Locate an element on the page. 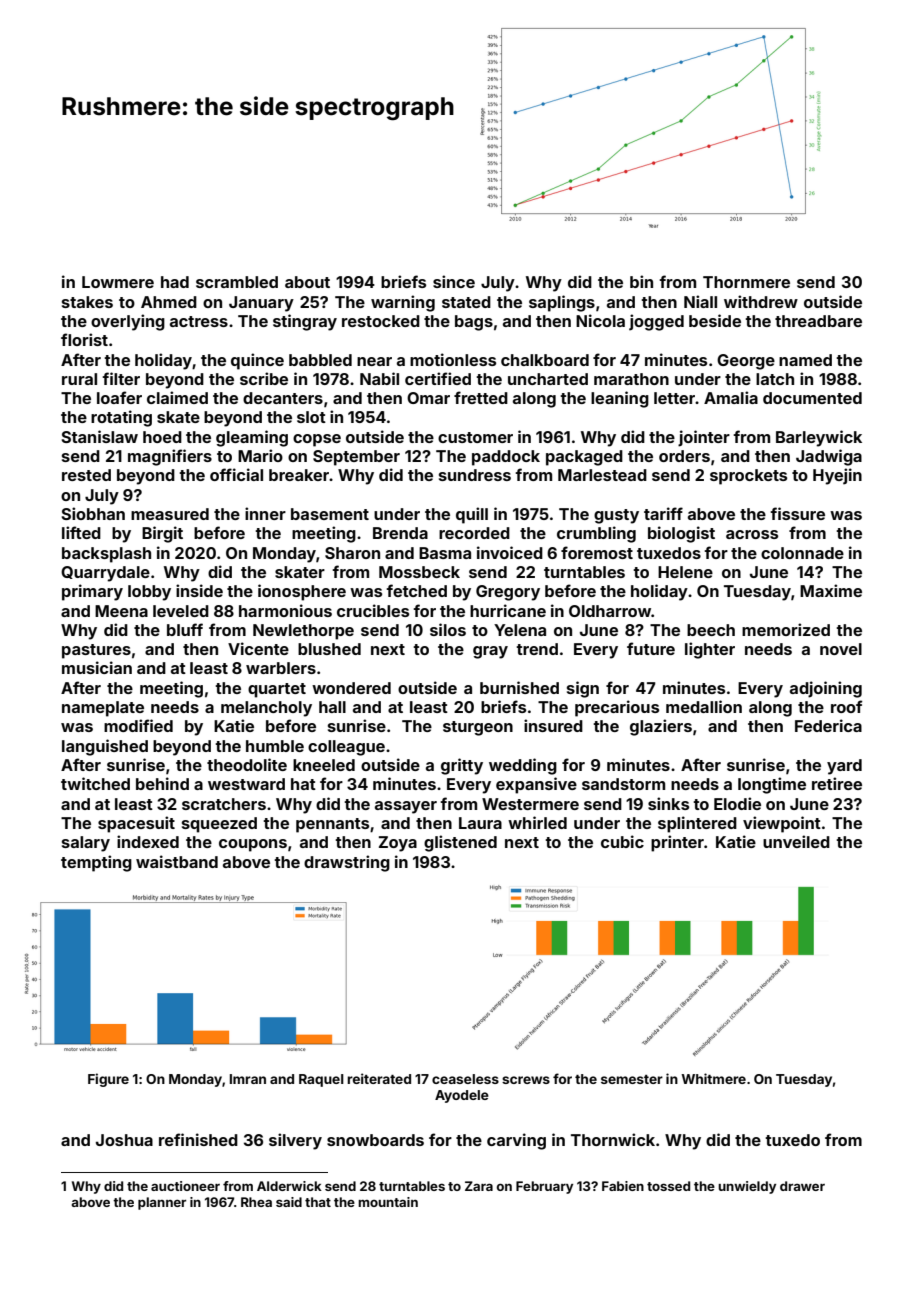 This image has width=924, height=1314. printer is located at coordinates (677, 843).
